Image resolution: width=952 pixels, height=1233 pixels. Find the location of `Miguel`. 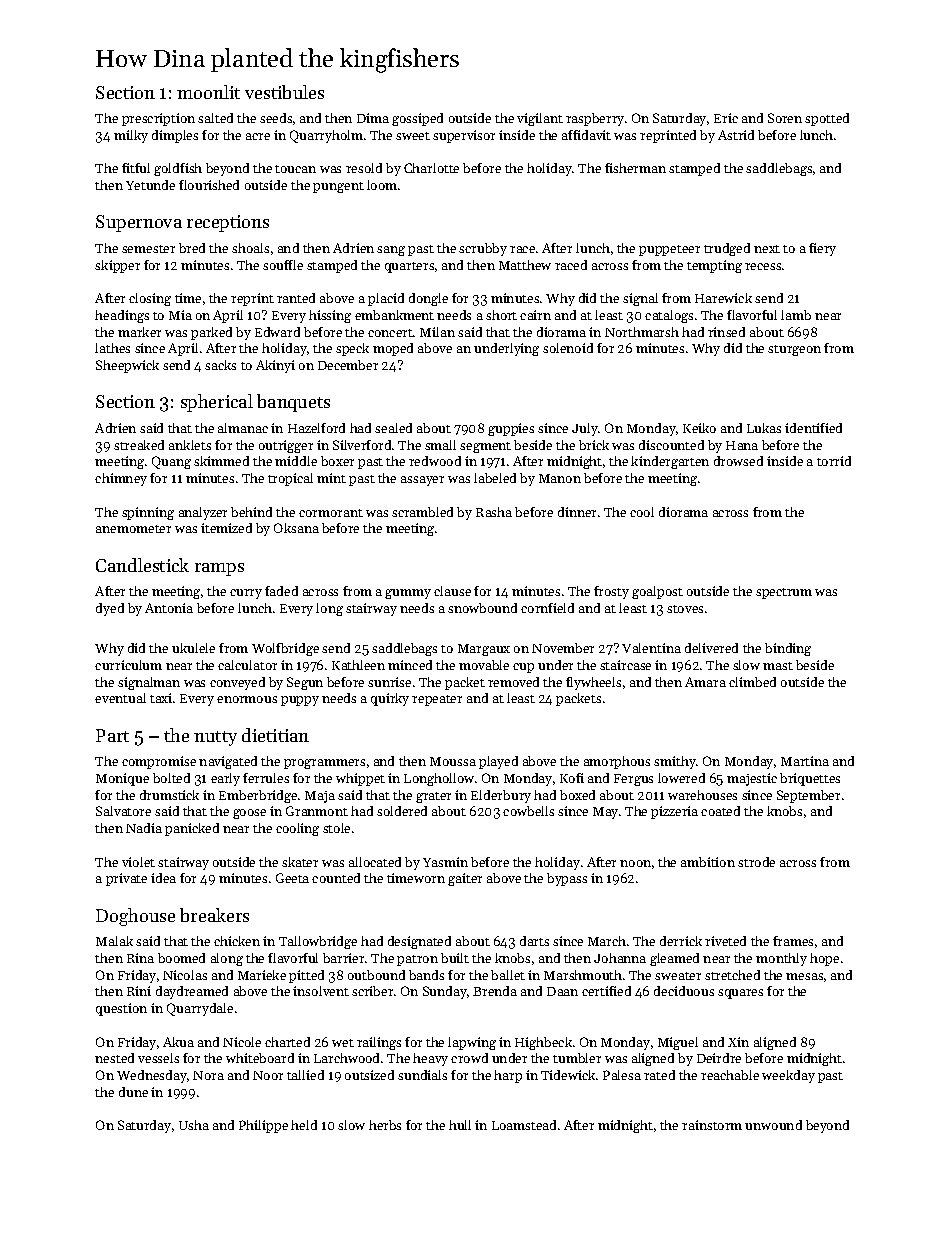

Miguel is located at coordinates (678, 1043).
